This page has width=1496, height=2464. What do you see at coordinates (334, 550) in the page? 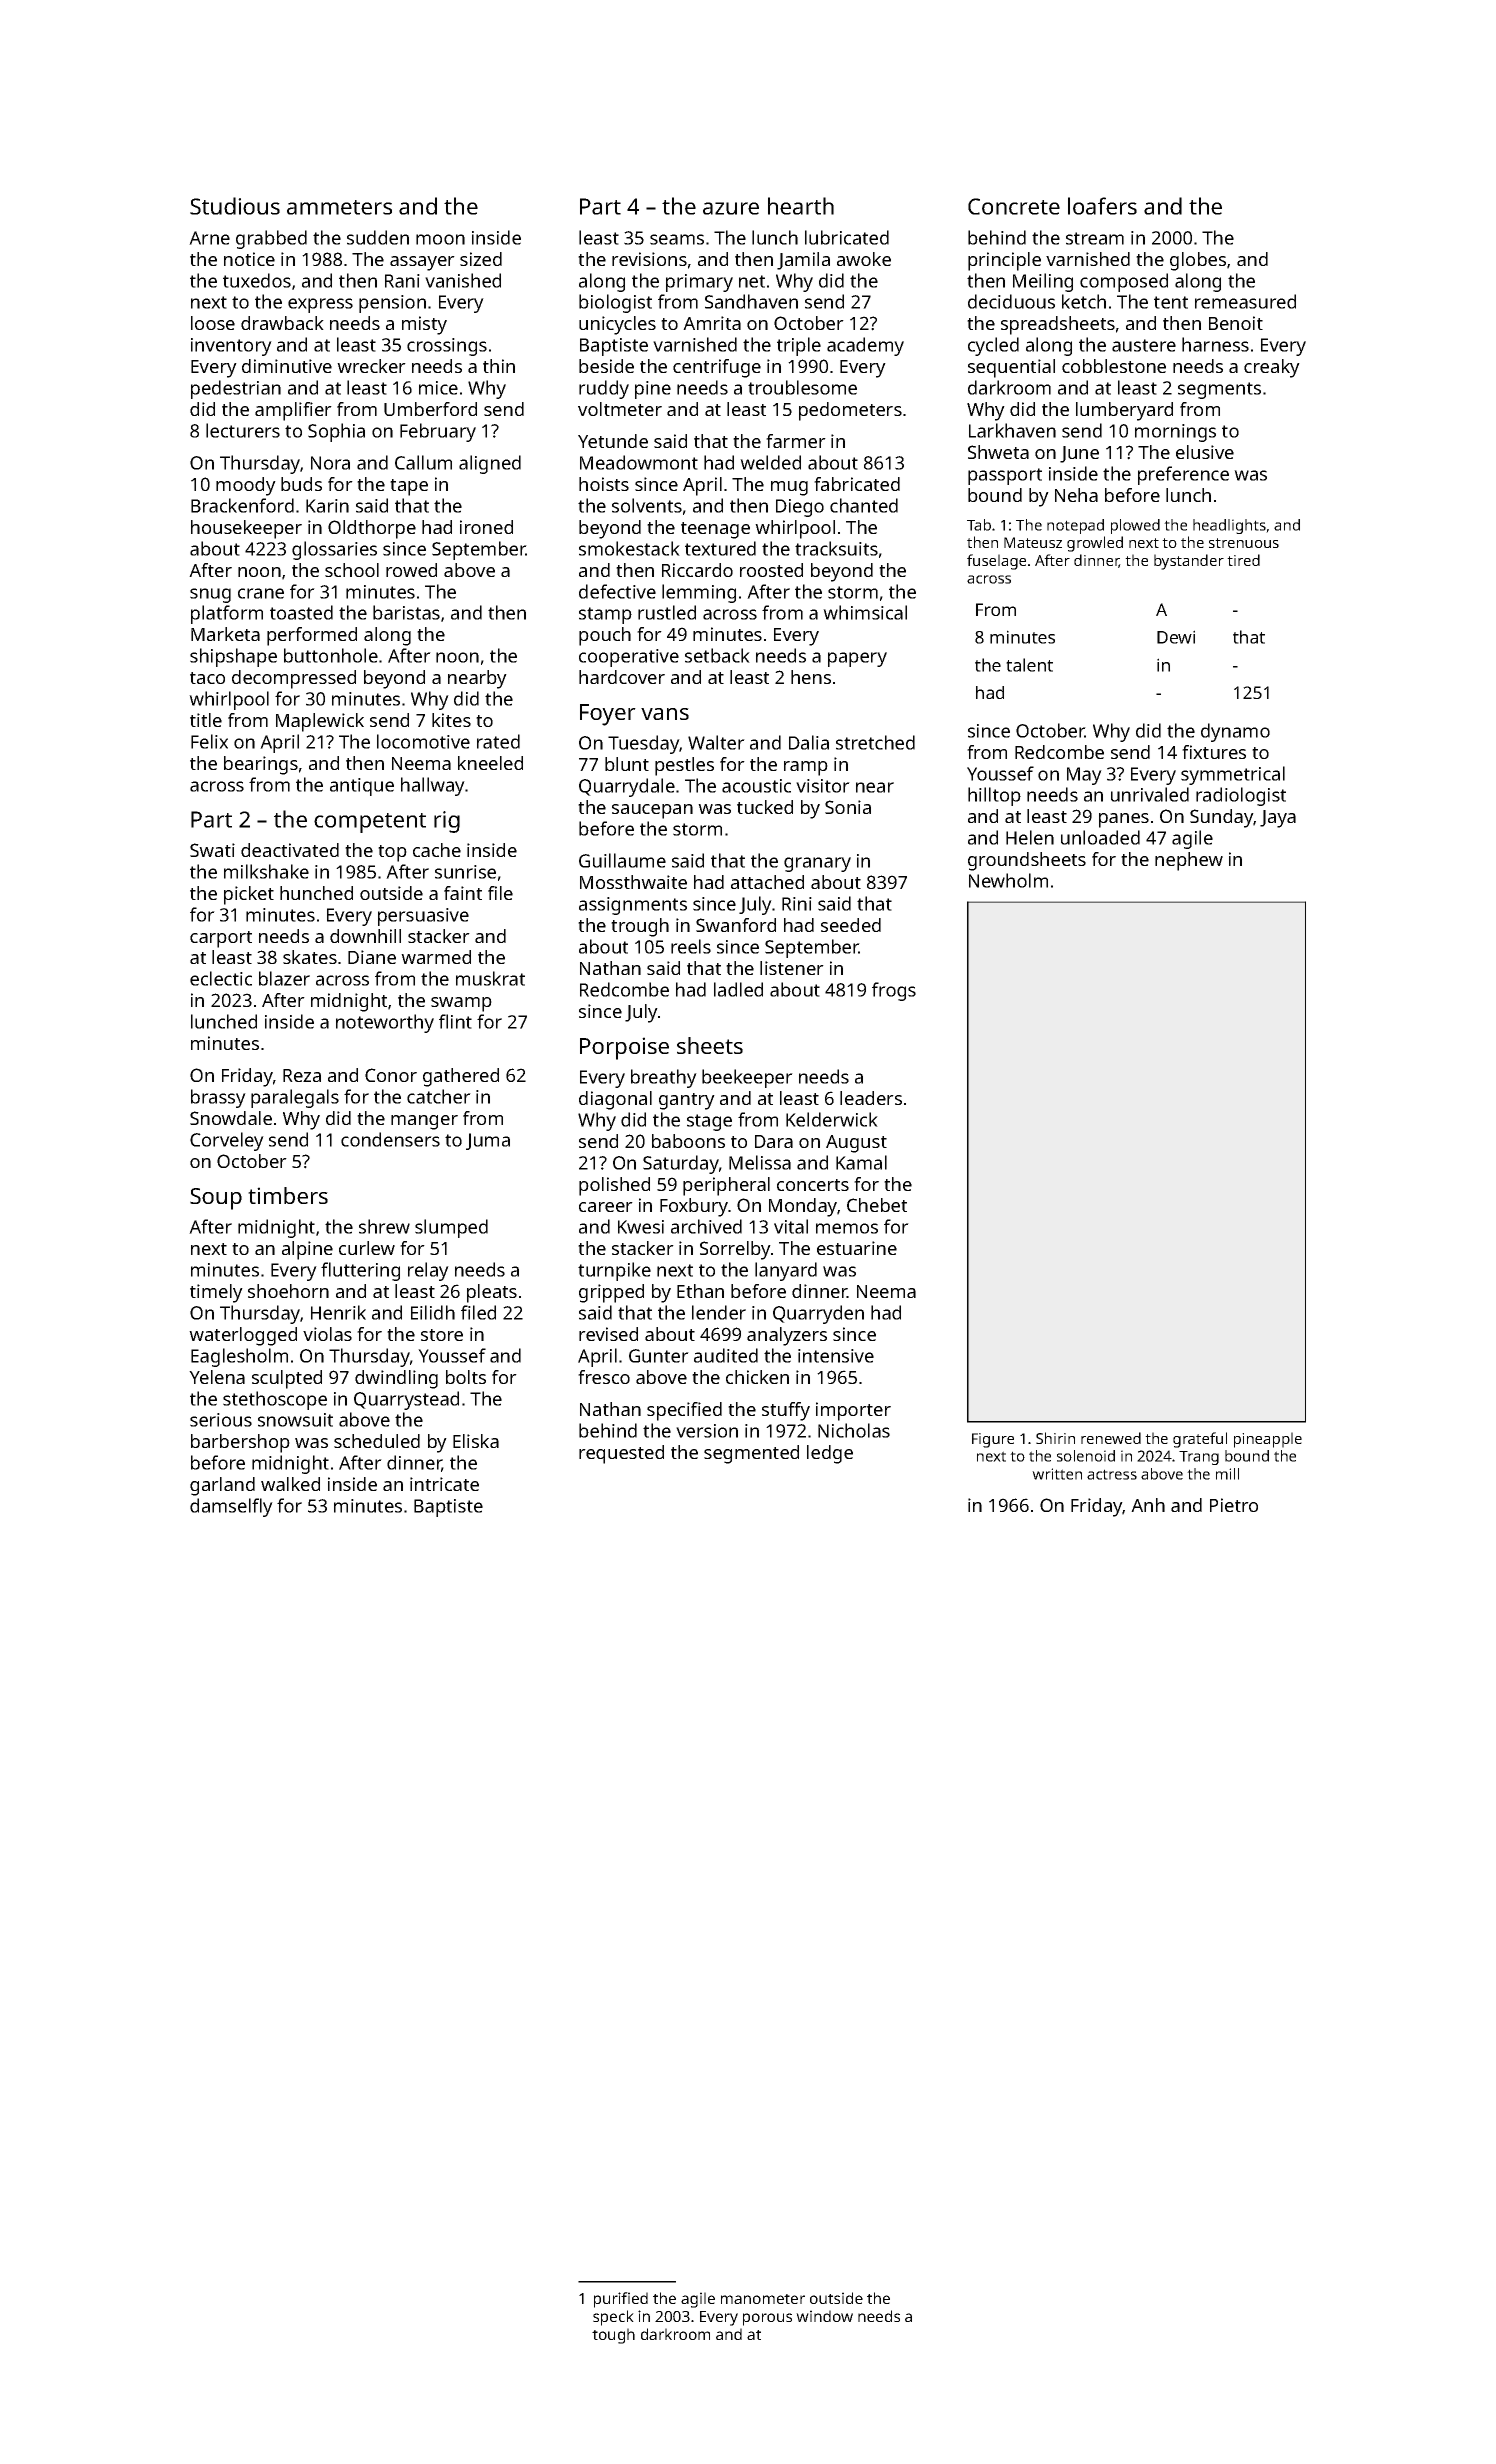
I see `glossaries` at bounding box center [334, 550].
